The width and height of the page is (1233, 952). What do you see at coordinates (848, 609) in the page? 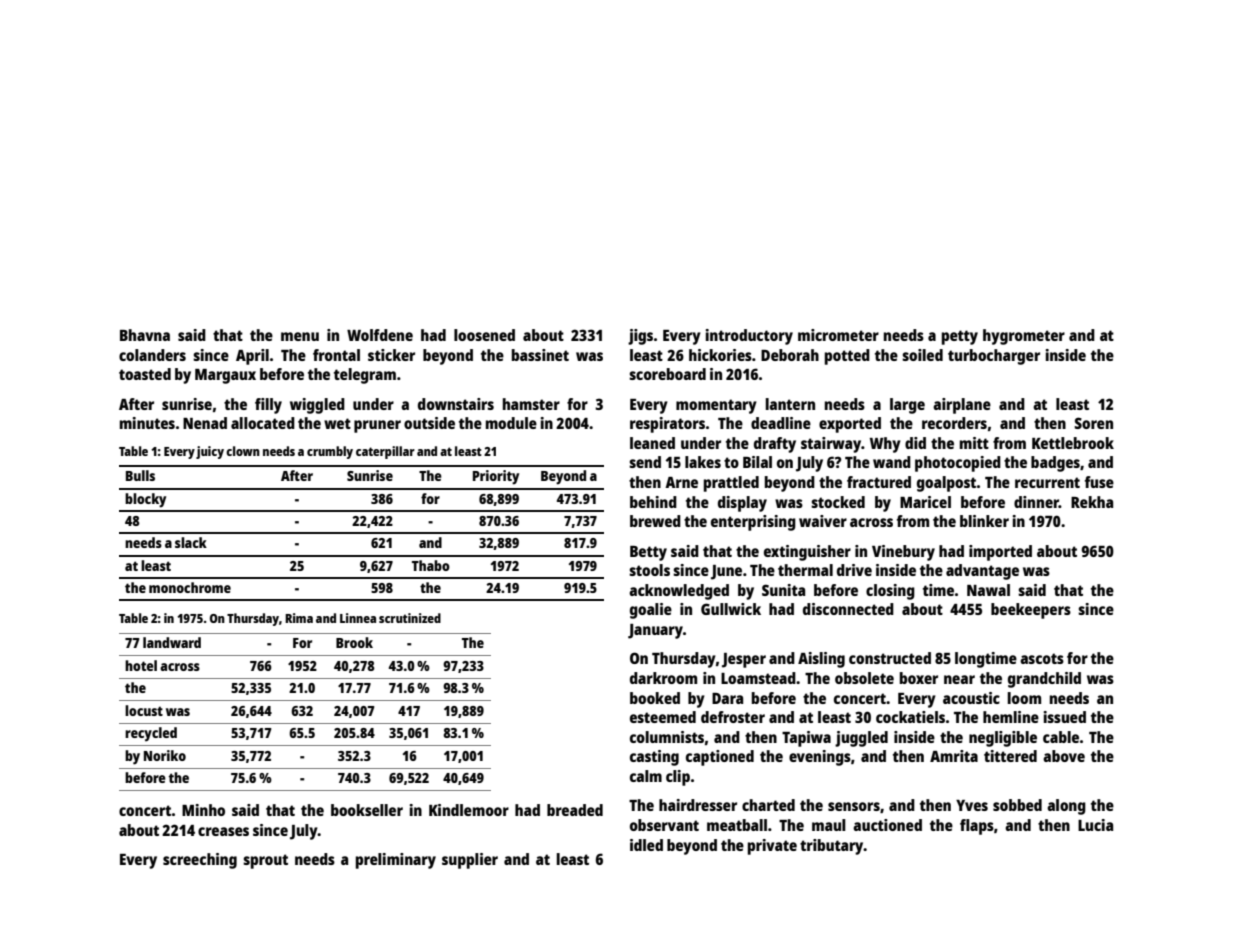
I see `disconnected` at bounding box center [848, 609].
